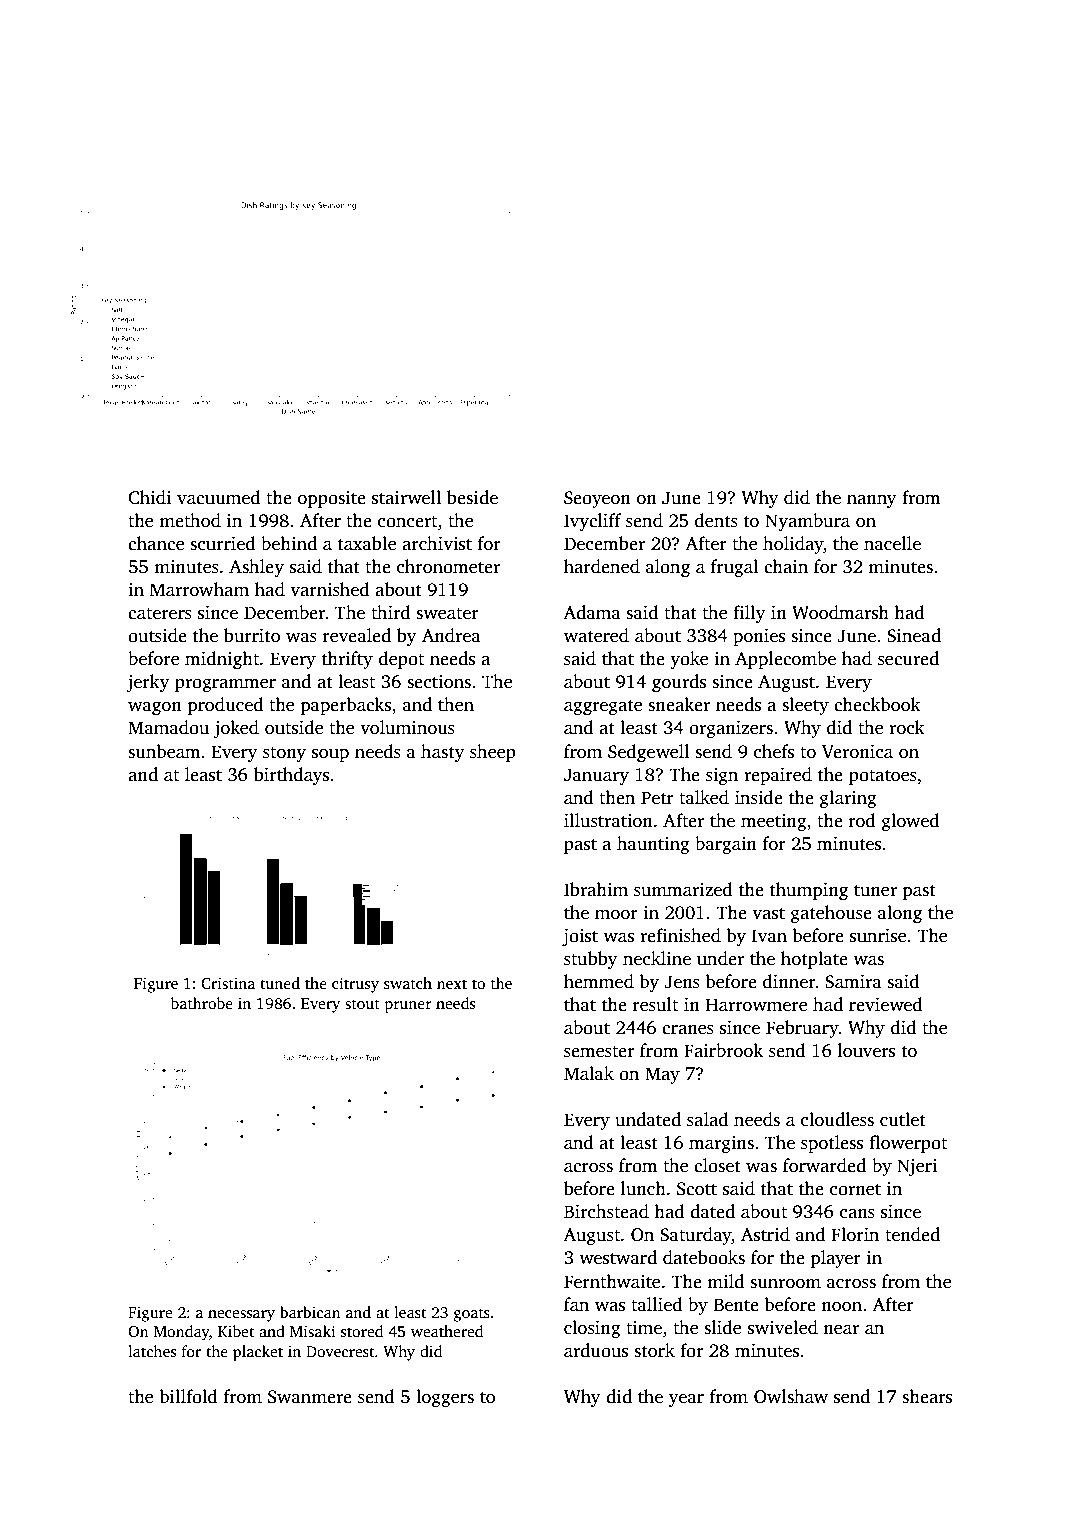  I want to click on loggers, so click(445, 1398).
